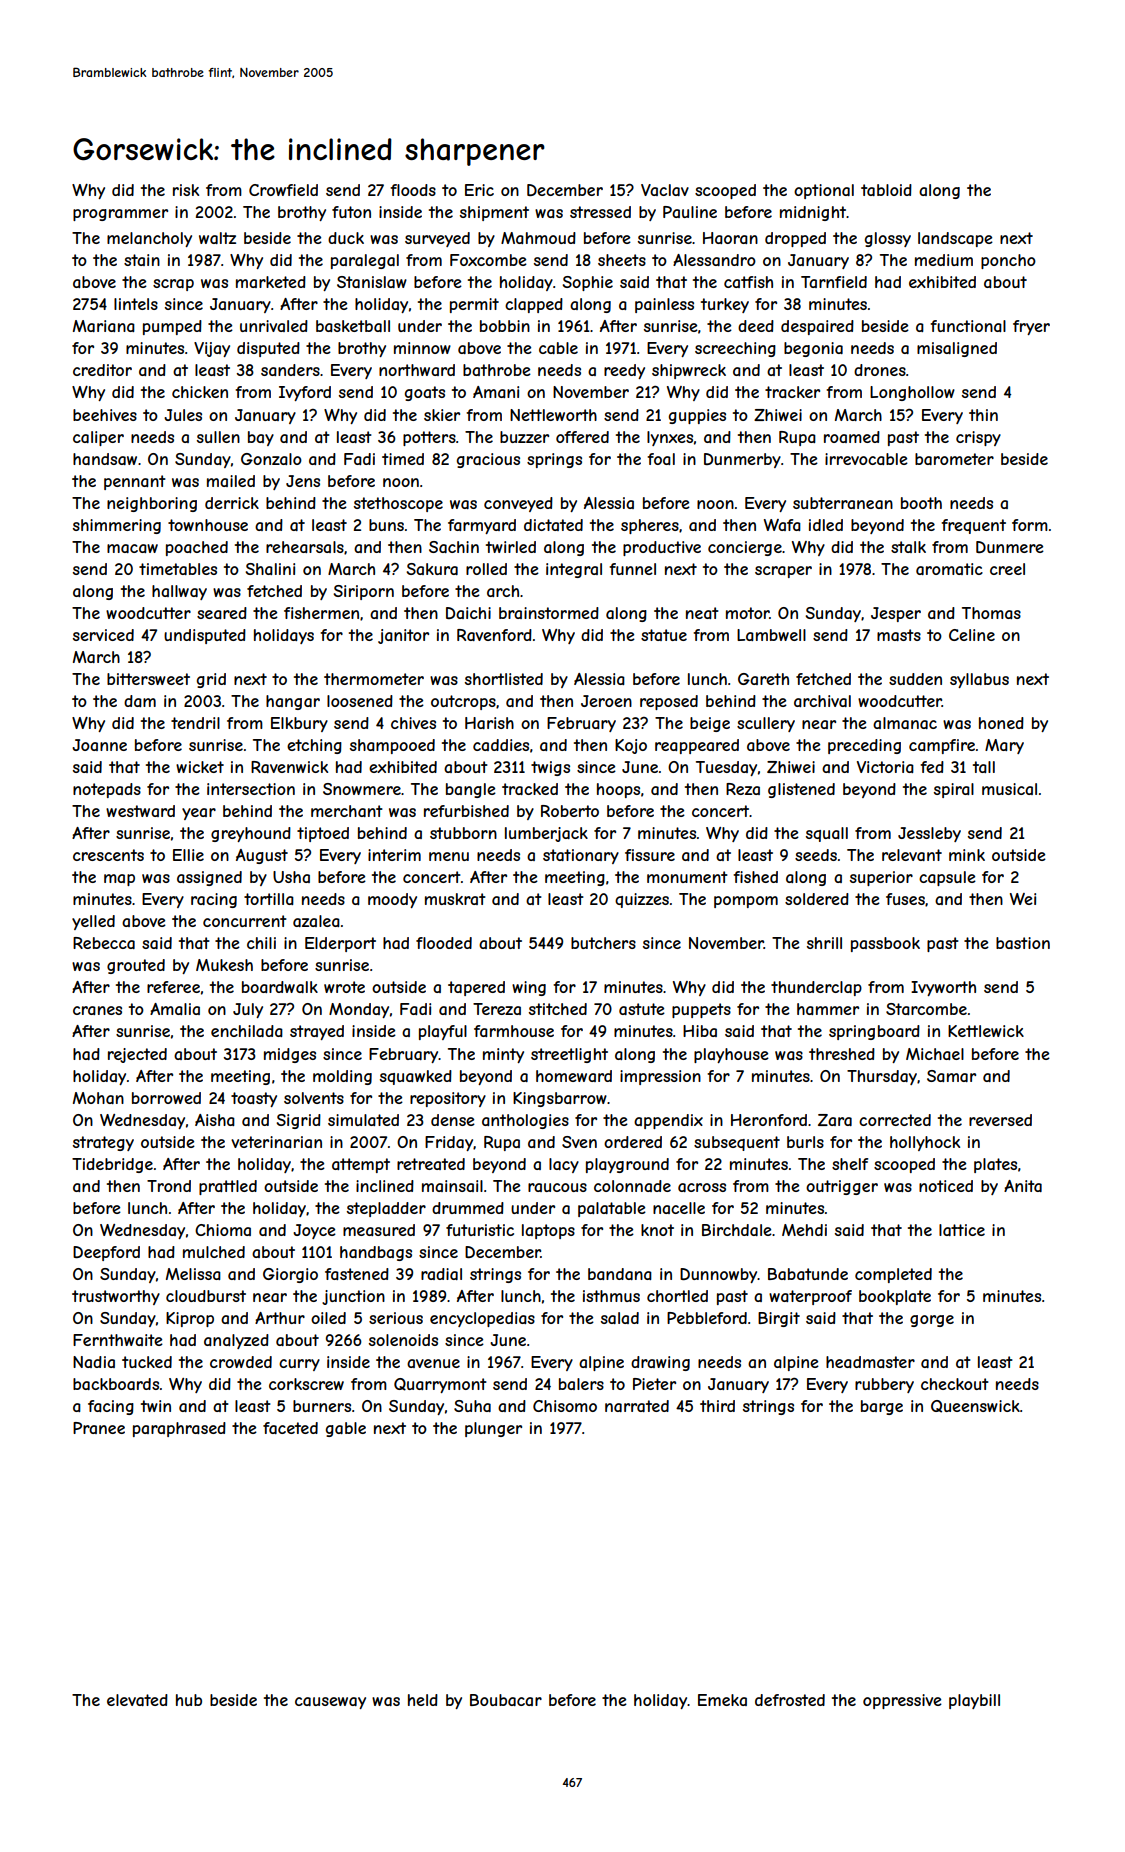  I want to click on trustworthy, so click(116, 1297).
